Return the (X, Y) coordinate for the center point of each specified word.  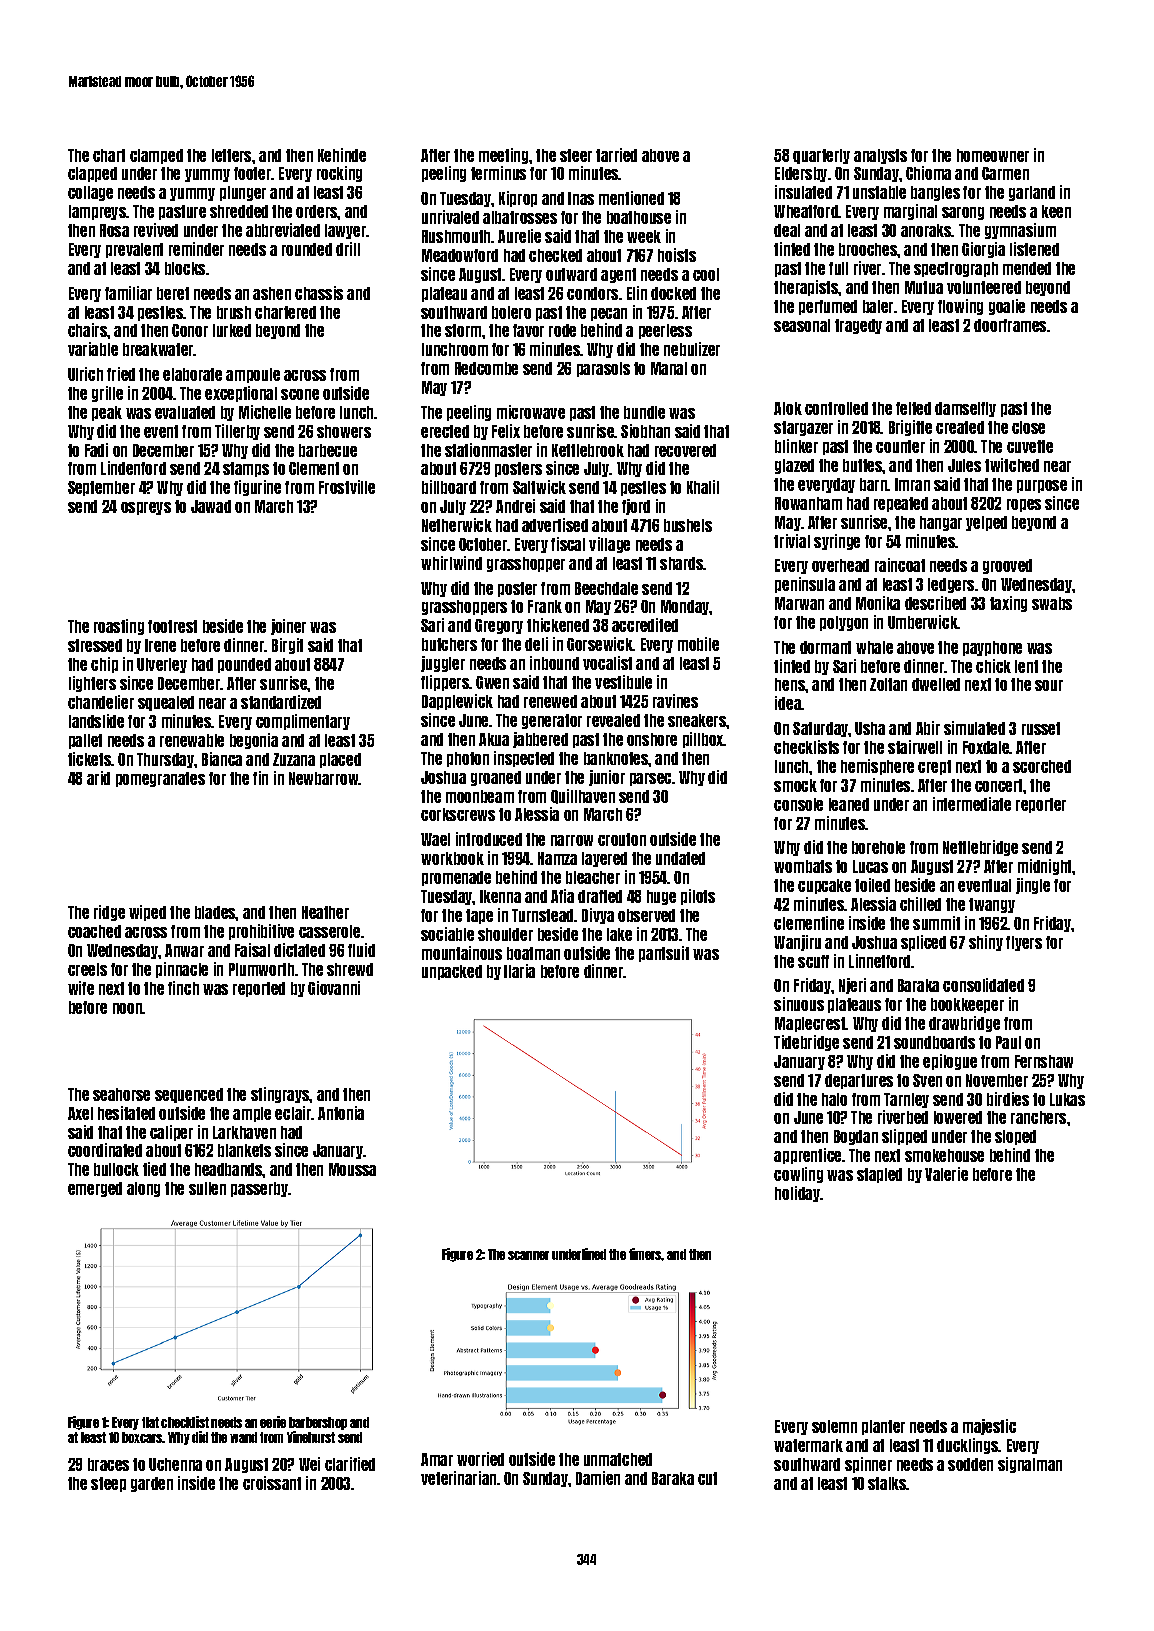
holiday (798, 1194)
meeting (503, 156)
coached (94, 931)
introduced (489, 839)
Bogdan (856, 1137)
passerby (260, 1189)
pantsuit (664, 954)
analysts (880, 156)
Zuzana (294, 759)
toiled (872, 885)
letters (231, 155)
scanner (528, 1255)
